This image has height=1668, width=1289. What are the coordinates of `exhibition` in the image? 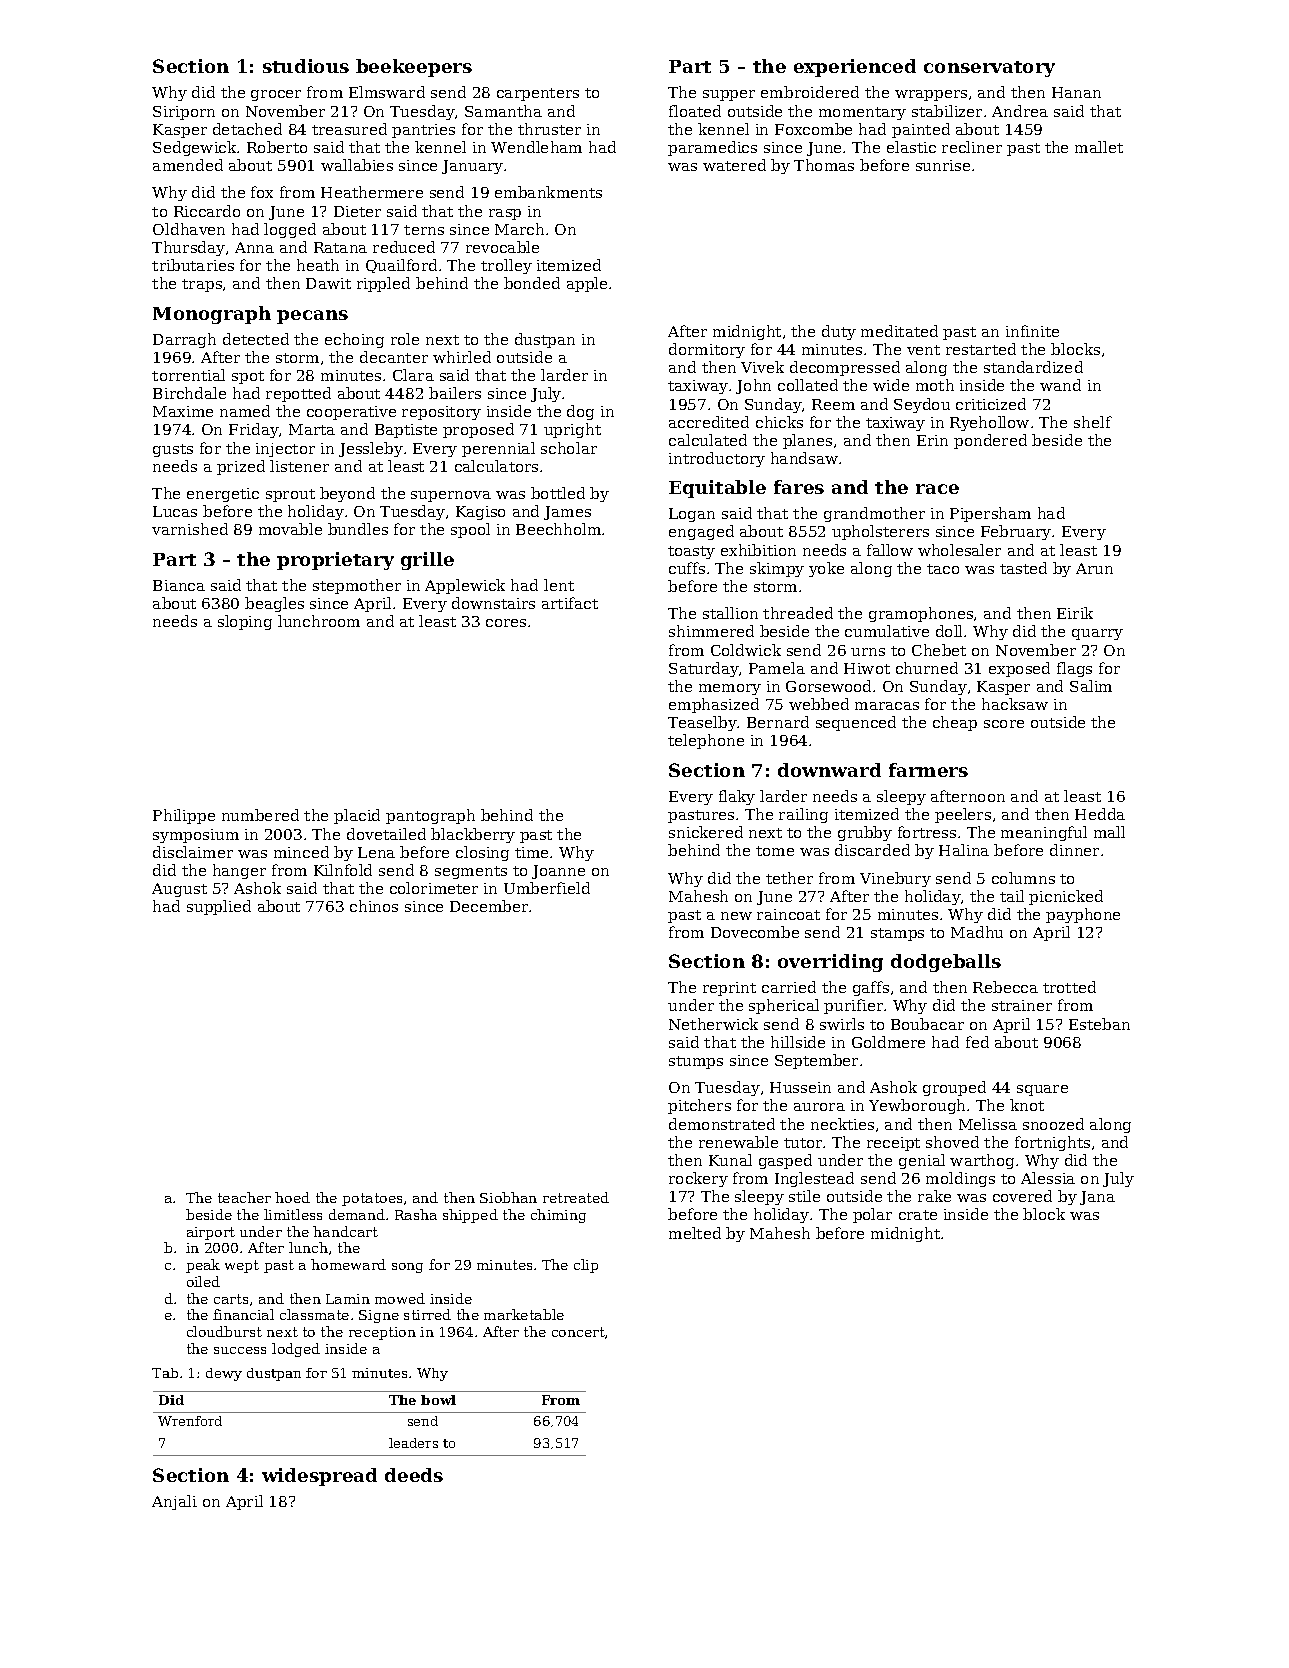 It's located at (758, 550).
